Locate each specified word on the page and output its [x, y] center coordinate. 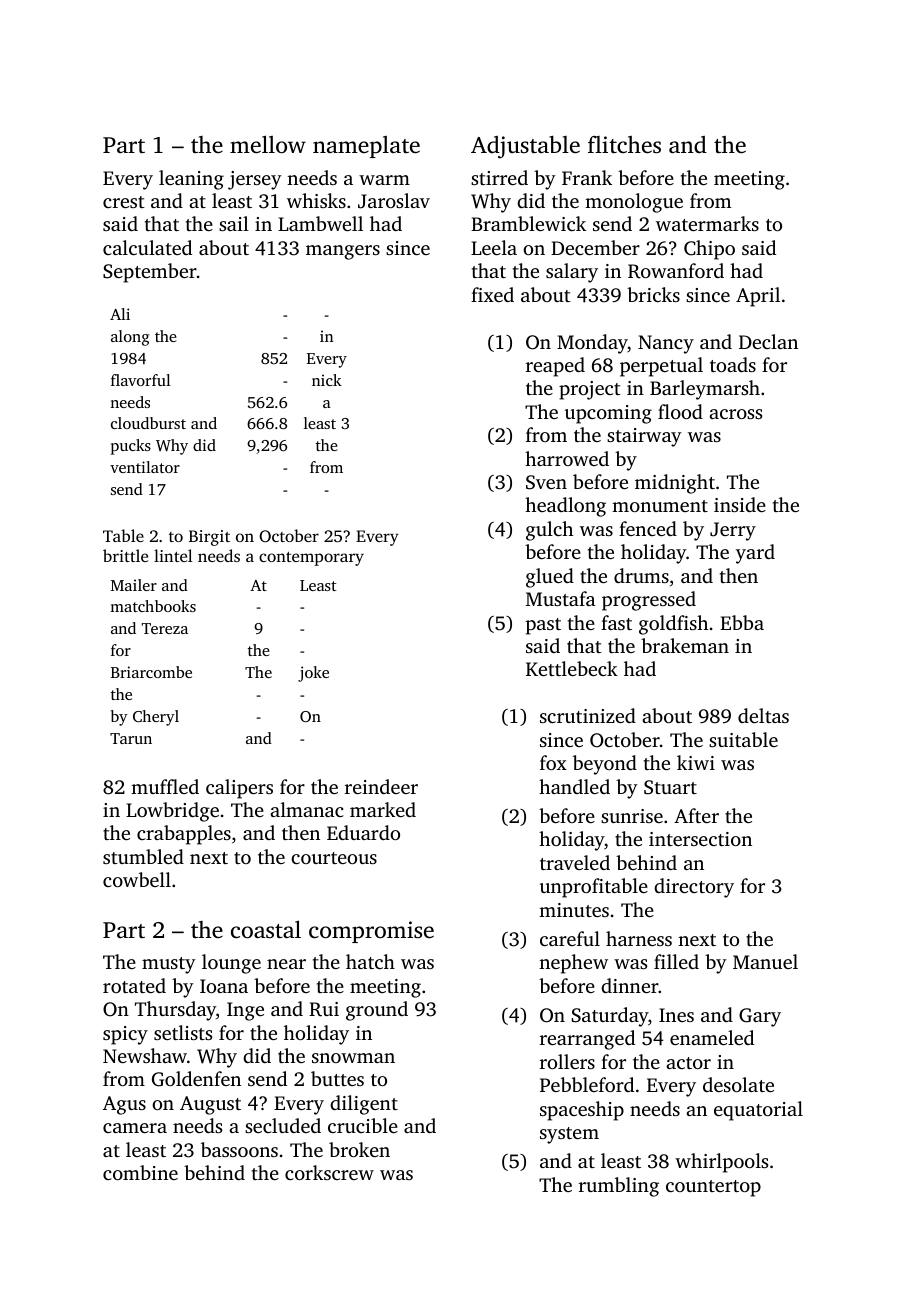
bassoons [239, 1149]
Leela [494, 247]
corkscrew [329, 1172]
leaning [191, 180]
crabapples [184, 835]
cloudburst [148, 423]
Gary [760, 1017]
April [758, 297]
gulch [549, 531]
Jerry [733, 531]
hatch [370, 961]
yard [755, 554]
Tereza [165, 628]
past [543, 626]
